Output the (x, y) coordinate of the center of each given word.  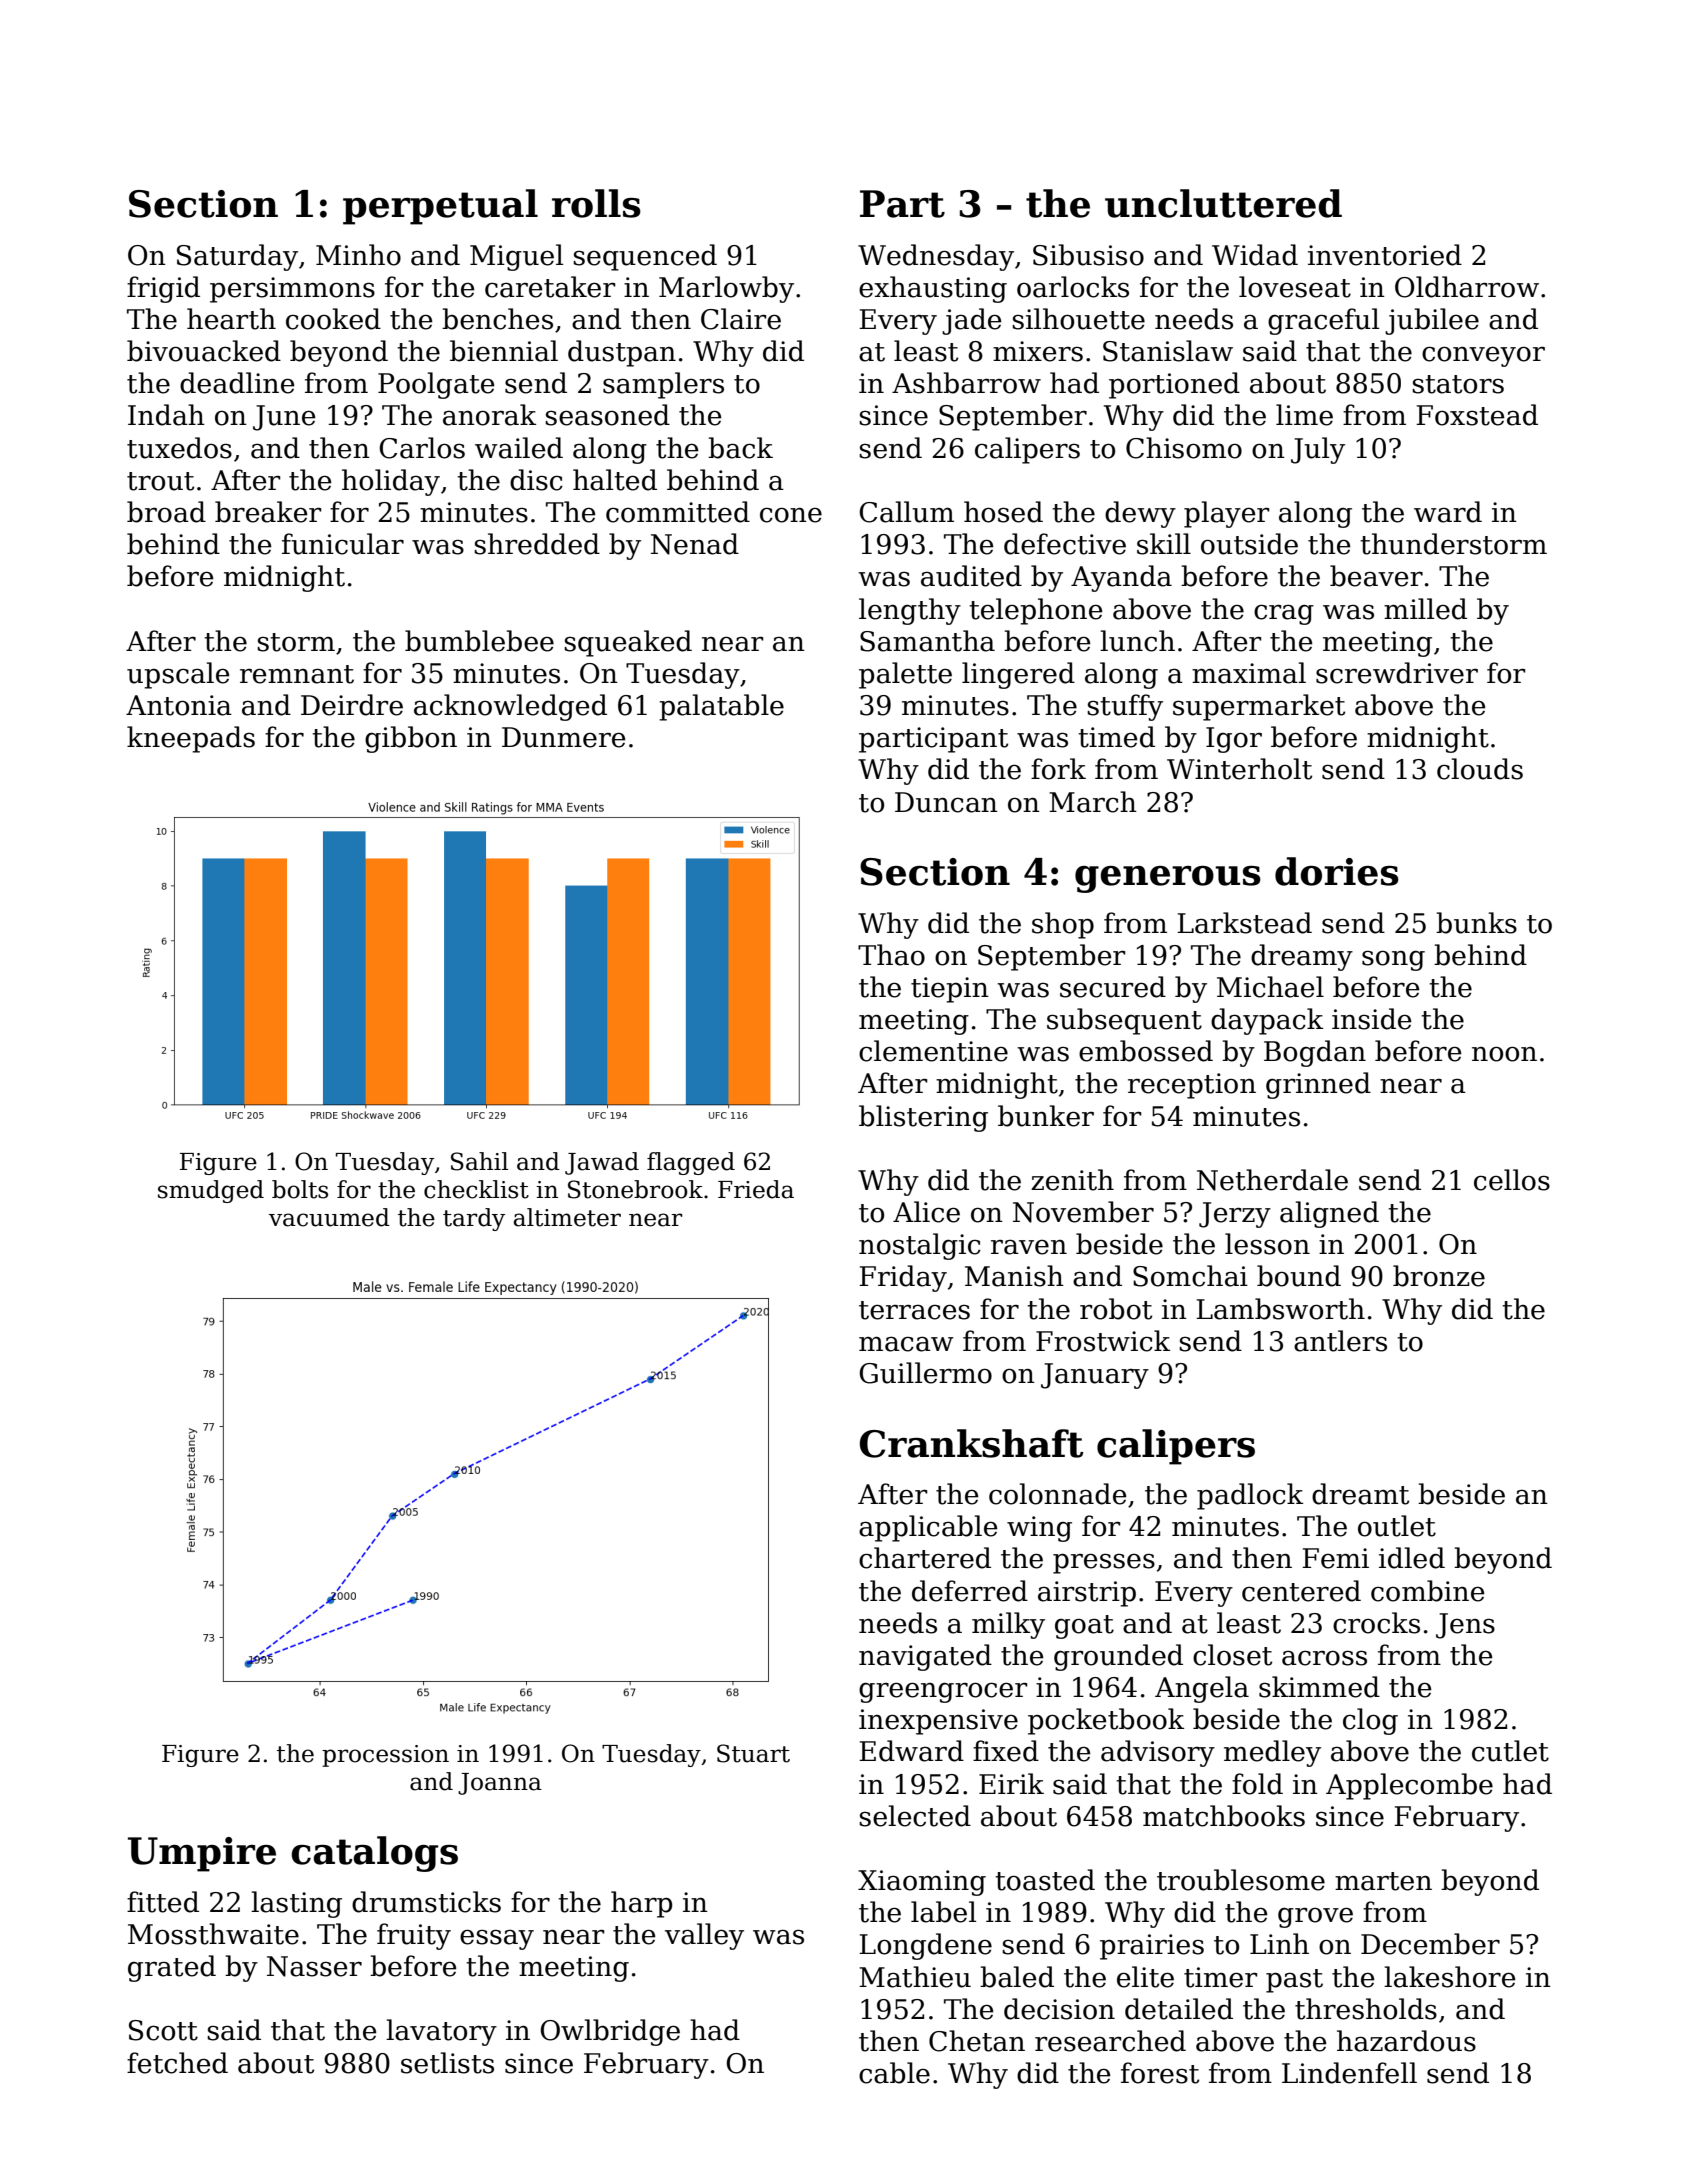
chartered (925, 1558)
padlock (1250, 1496)
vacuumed (329, 1217)
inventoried (1385, 255)
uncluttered (1223, 203)
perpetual (440, 207)
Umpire (202, 1854)
